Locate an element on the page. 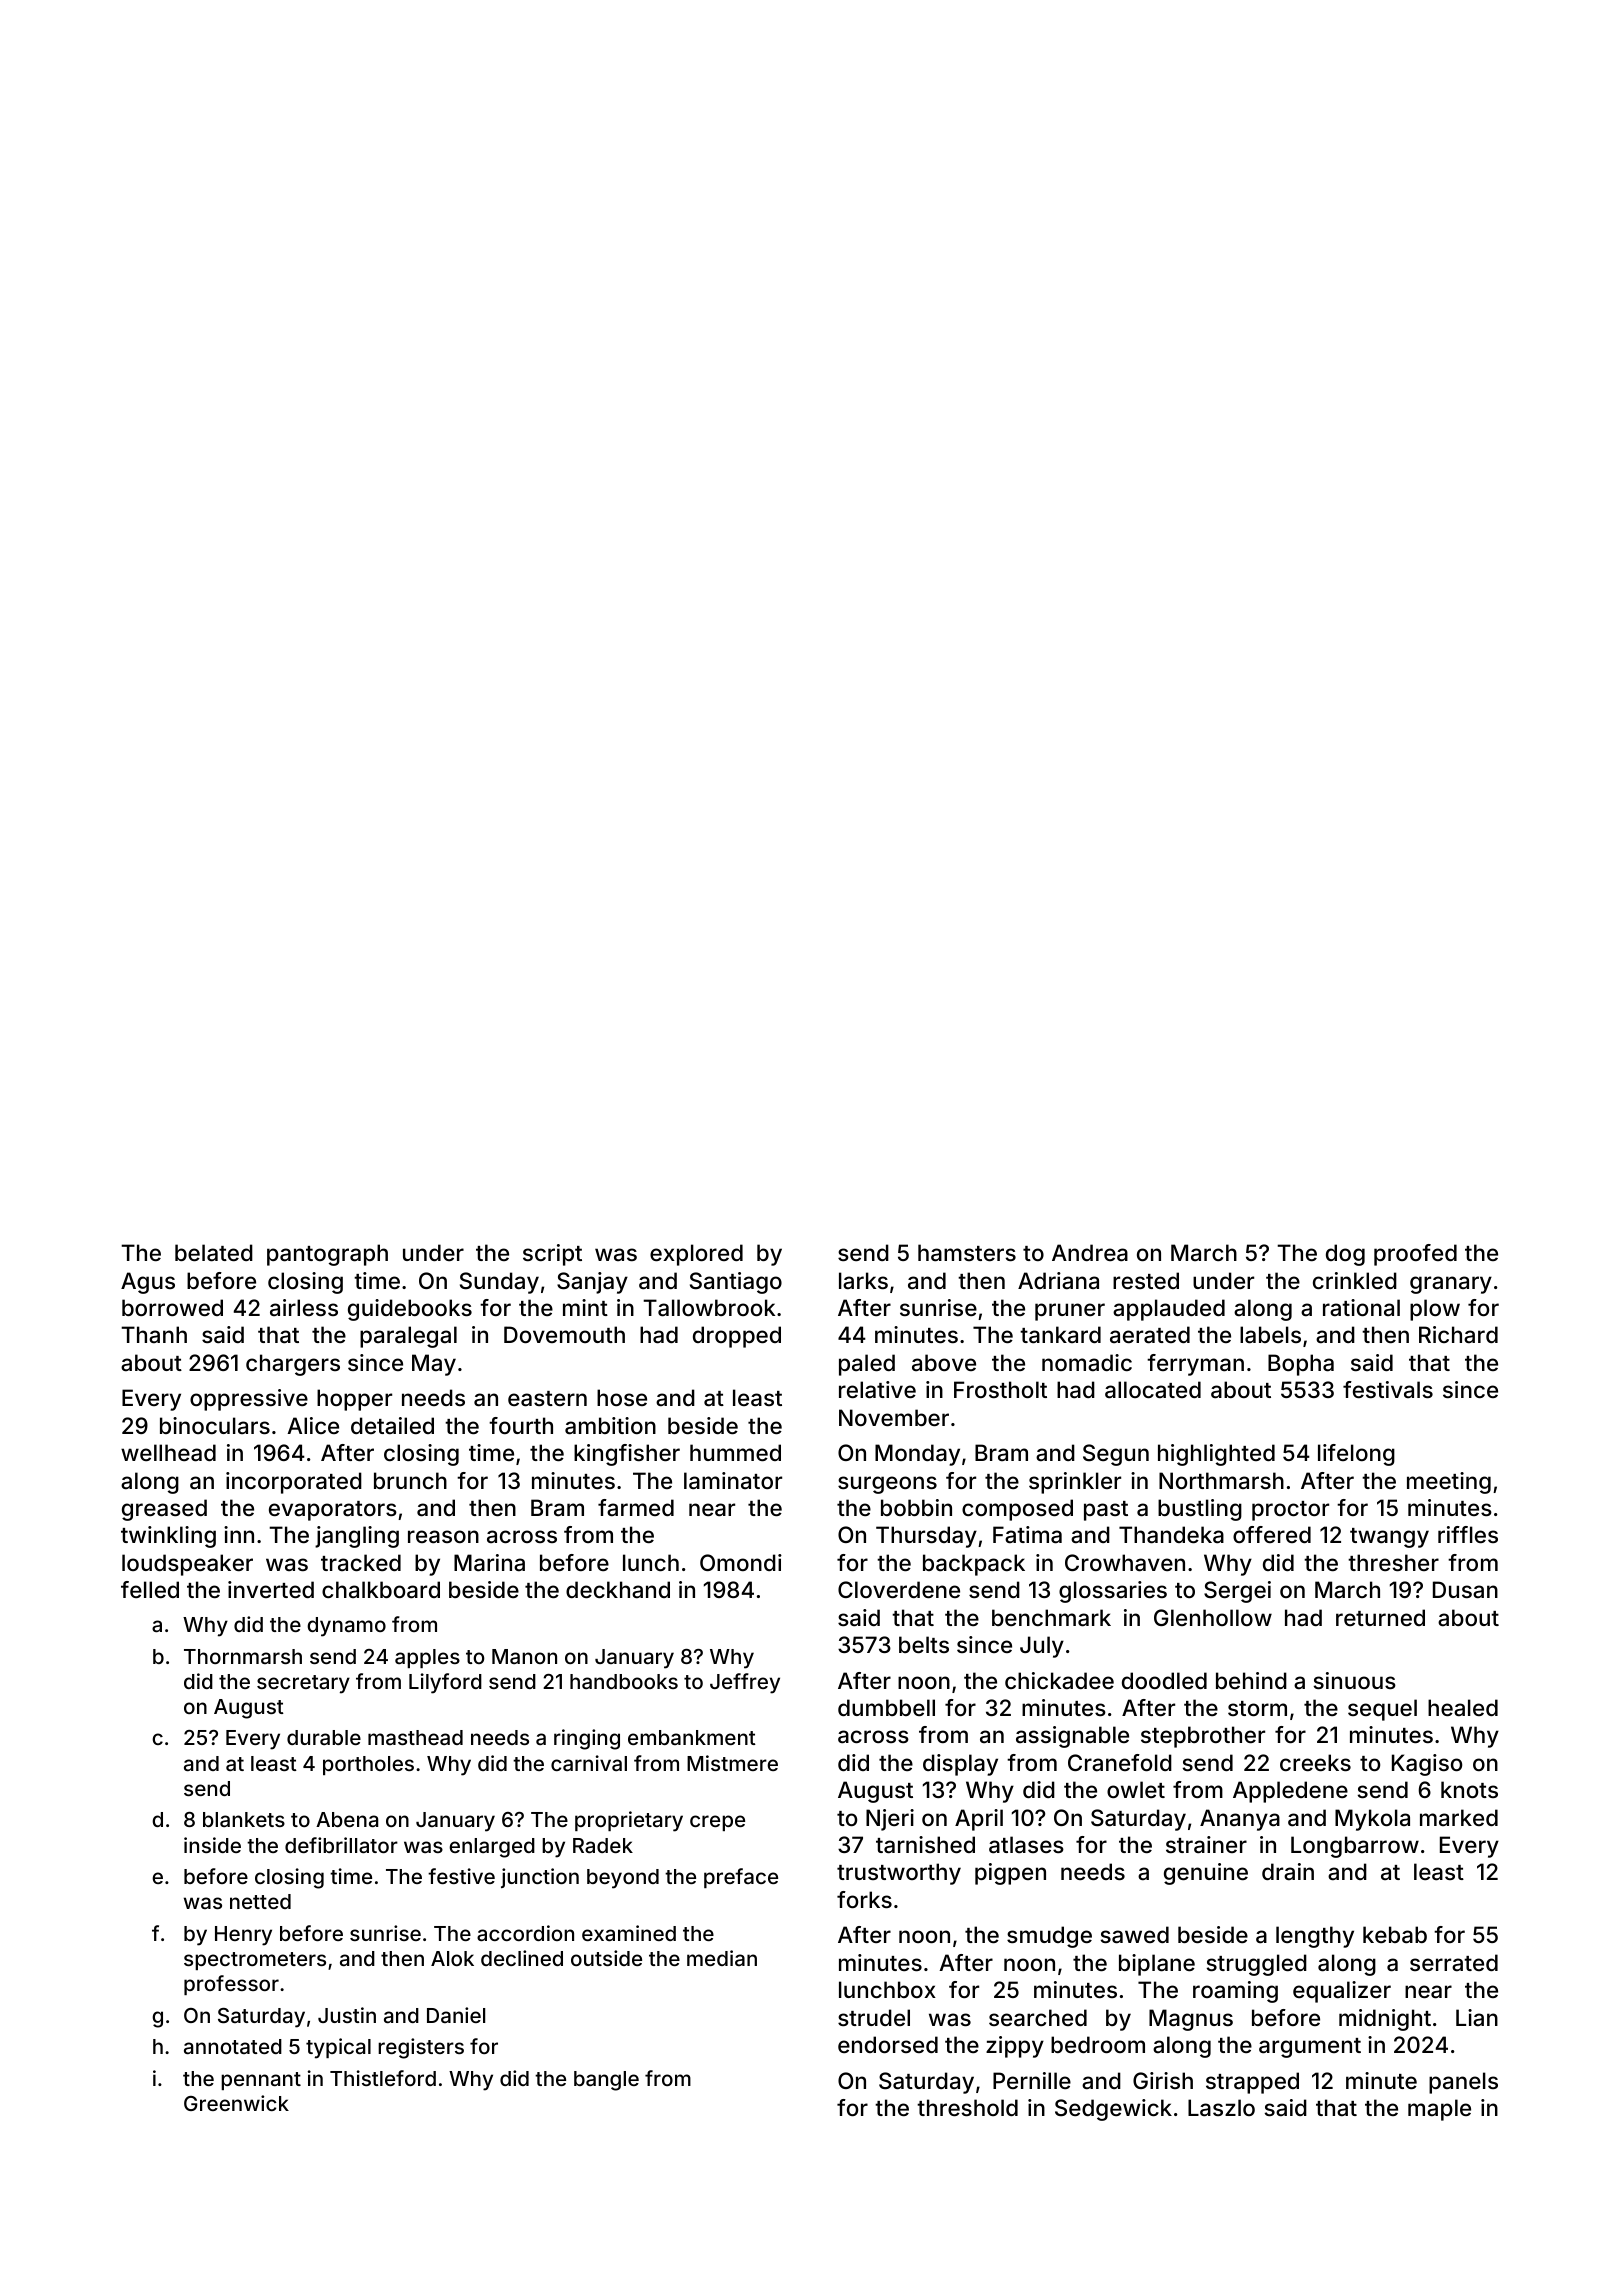 This document has height=2292, width=1620. Kagiso is located at coordinates (1427, 1765).
